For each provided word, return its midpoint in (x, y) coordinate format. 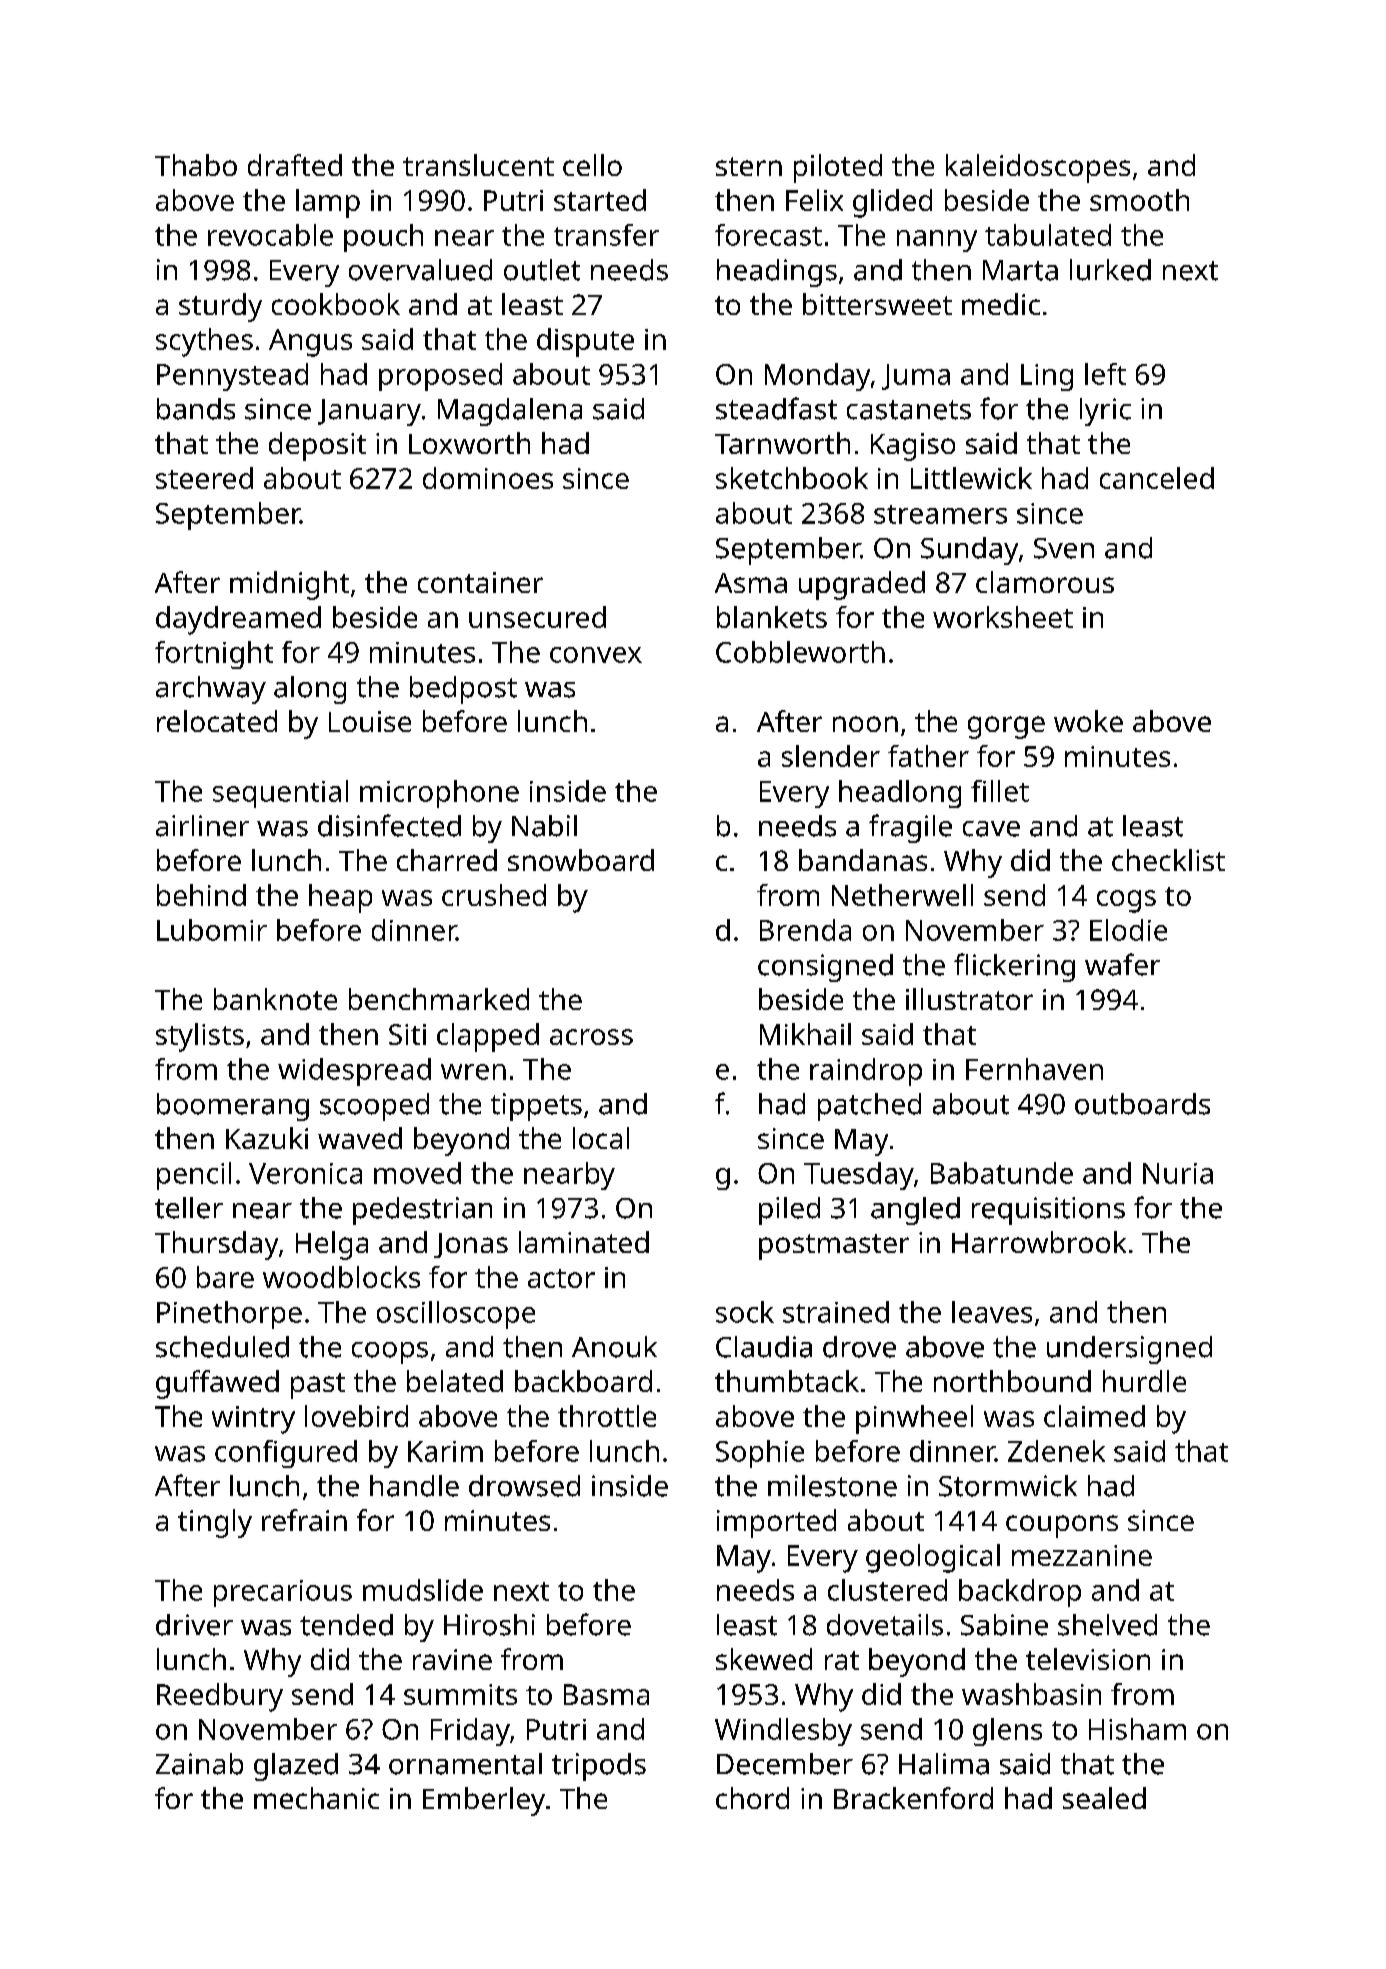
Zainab (199, 1764)
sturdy (220, 307)
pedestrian (422, 1211)
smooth (1139, 200)
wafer (1122, 964)
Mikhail (805, 1034)
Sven (1064, 548)
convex (596, 655)
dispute (585, 342)
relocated (217, 721)
